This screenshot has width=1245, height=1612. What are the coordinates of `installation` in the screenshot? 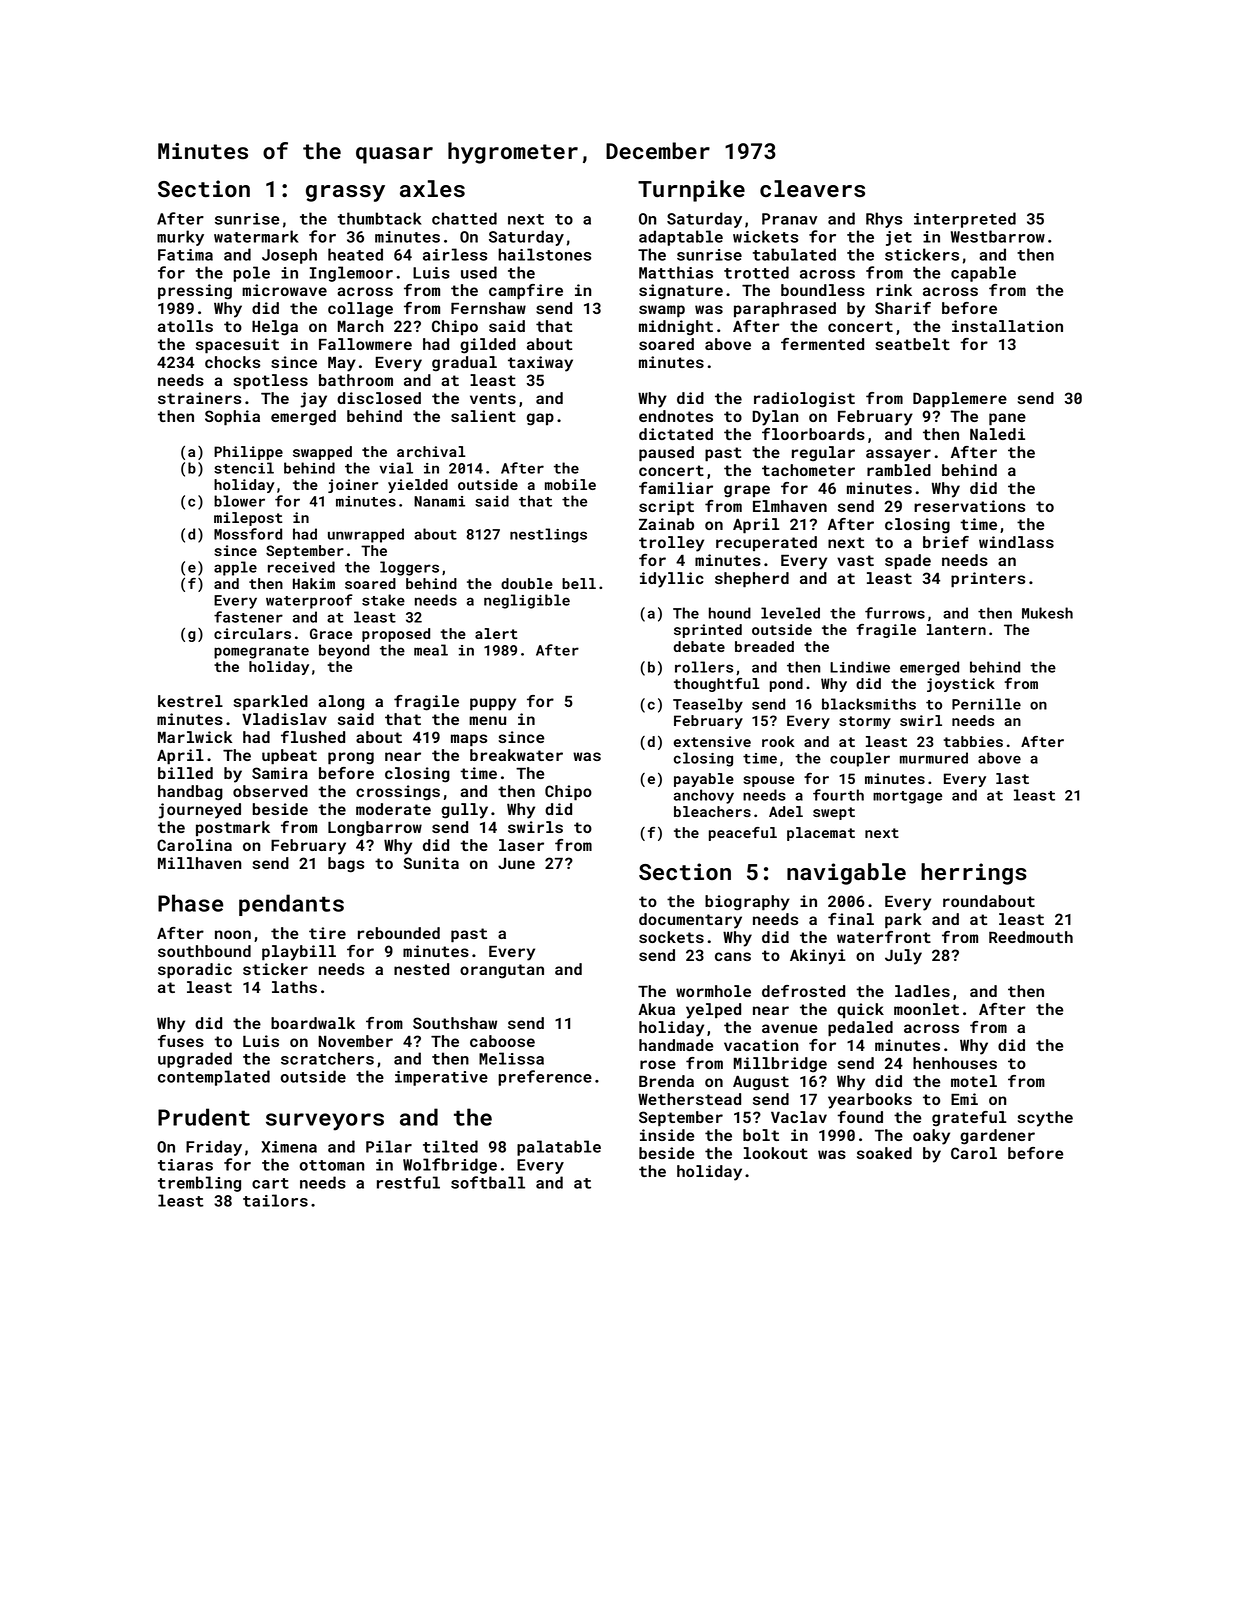 It's located at (1007, 326).
